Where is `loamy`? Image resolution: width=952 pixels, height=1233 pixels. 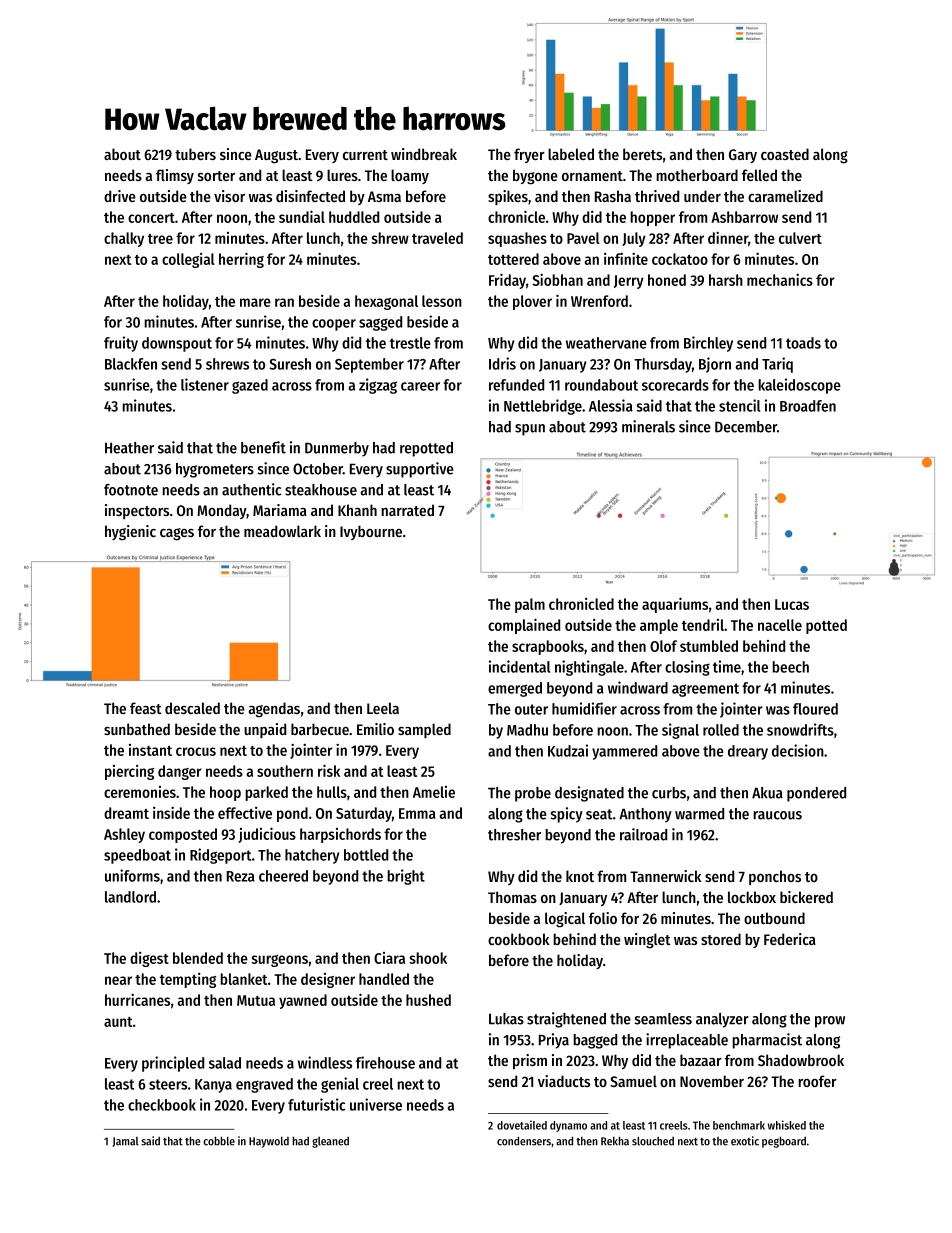 loamy is located at coordinates (410, 176).
